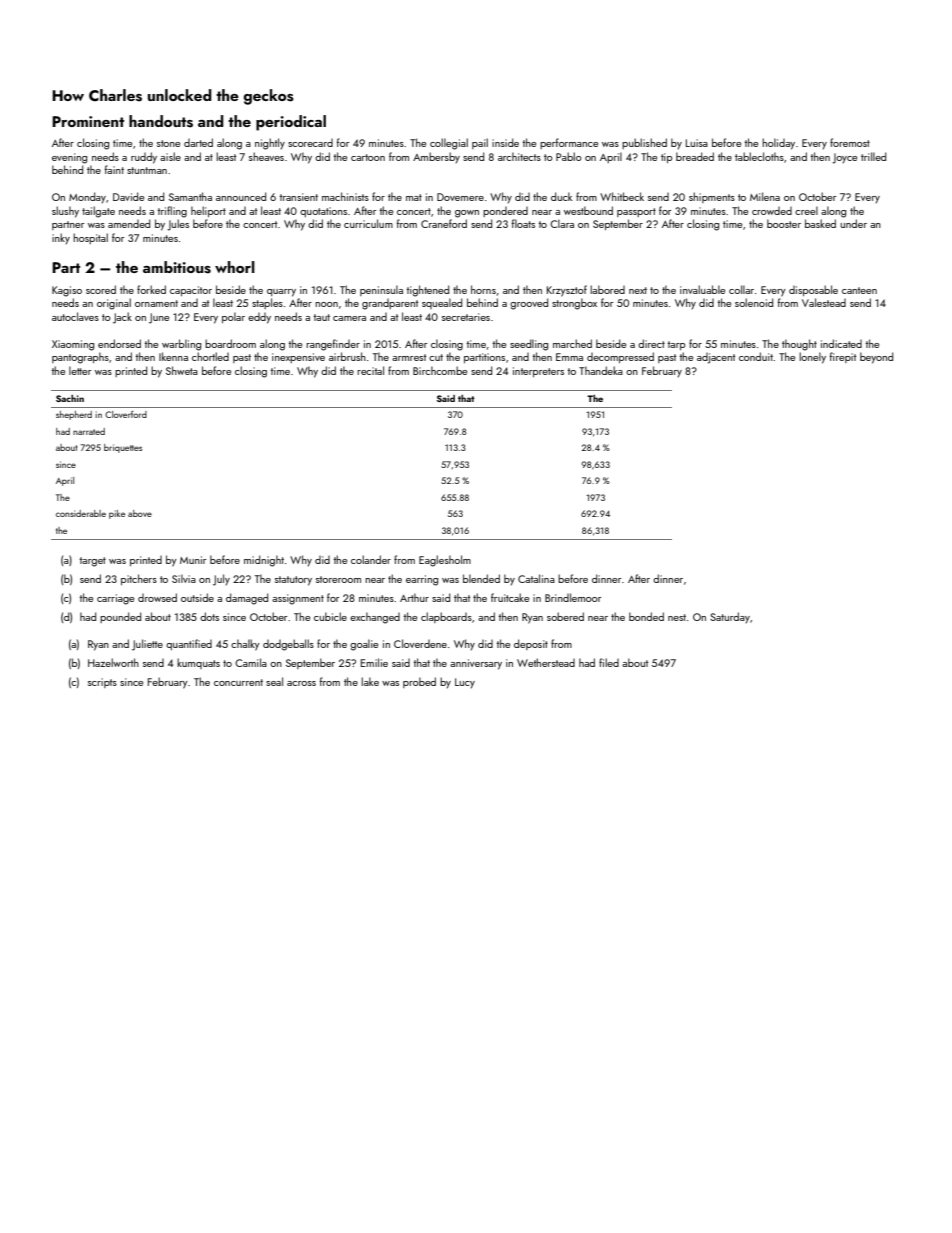 The height and width of the screenshot is (1233, 952). Describe the element at coordinates (850, 142) in the screenshot. I see `foremost` at that location.
